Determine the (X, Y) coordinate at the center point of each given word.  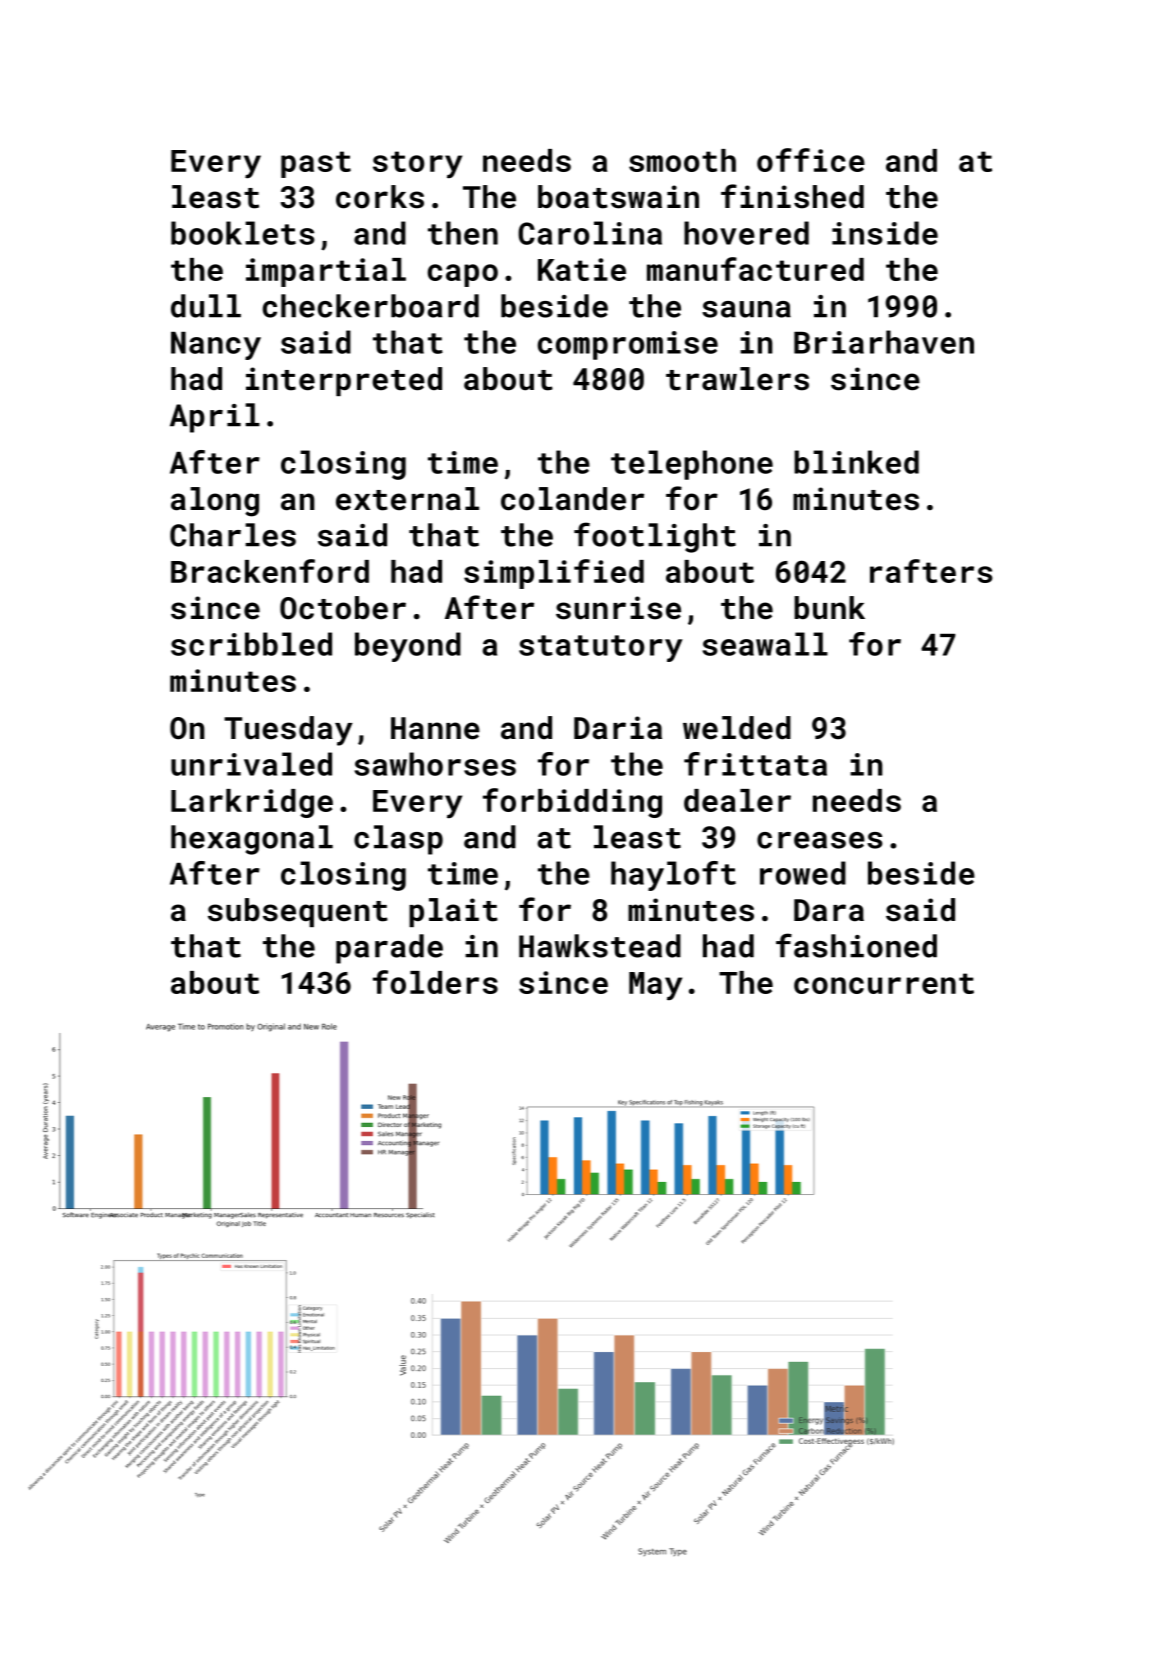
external (407, 499)
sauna (746, 309)
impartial (326, 272)
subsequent (298, 912)
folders (435, 982)
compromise (628, 345)
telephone (692, 465)
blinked (856, 462)
